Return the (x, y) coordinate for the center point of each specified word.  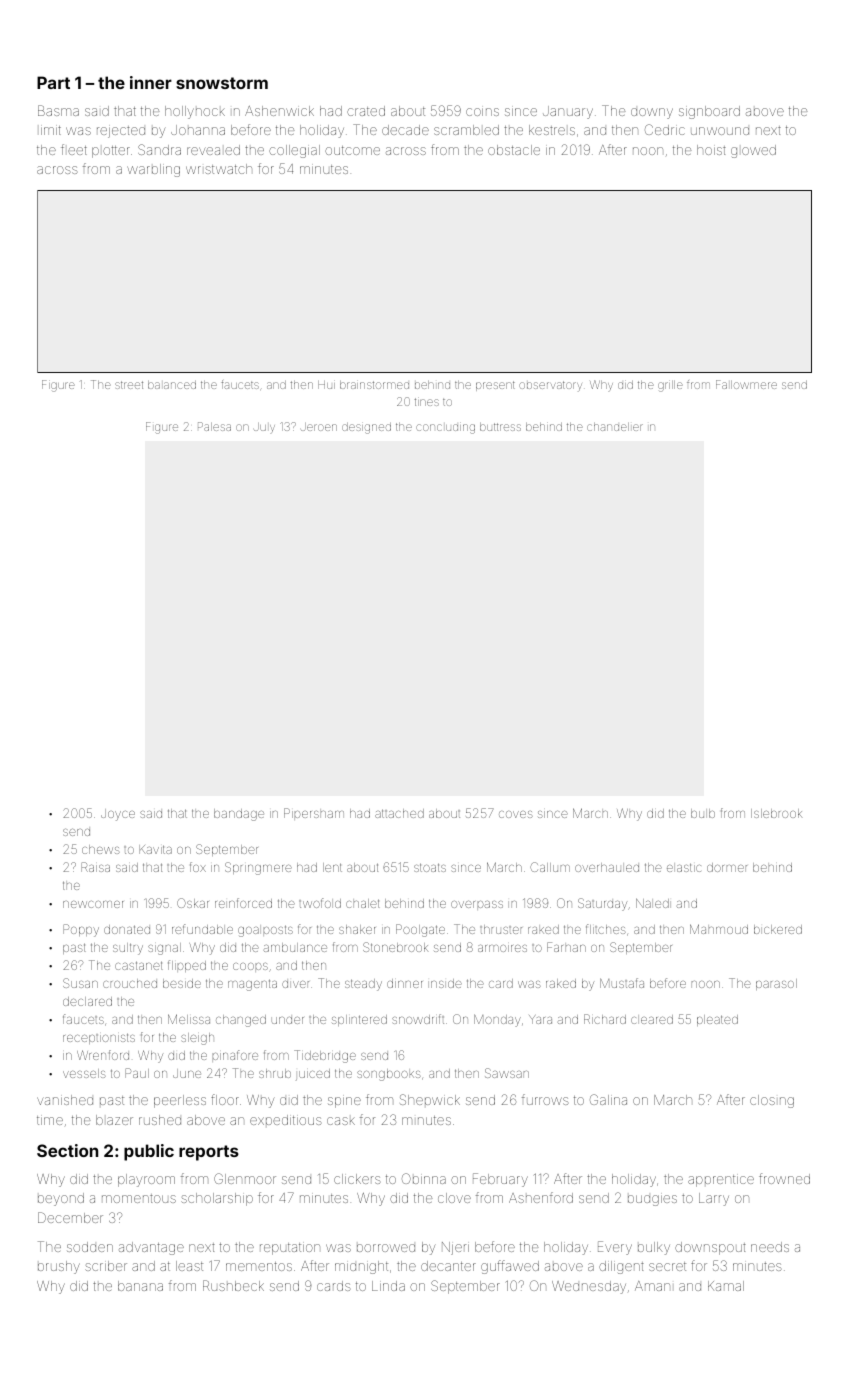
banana (140, 1286)
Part (53, 82)
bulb (703, 813)
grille (670, 386)
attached (399, 813)
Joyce (118, 815)
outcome (352, 150)
